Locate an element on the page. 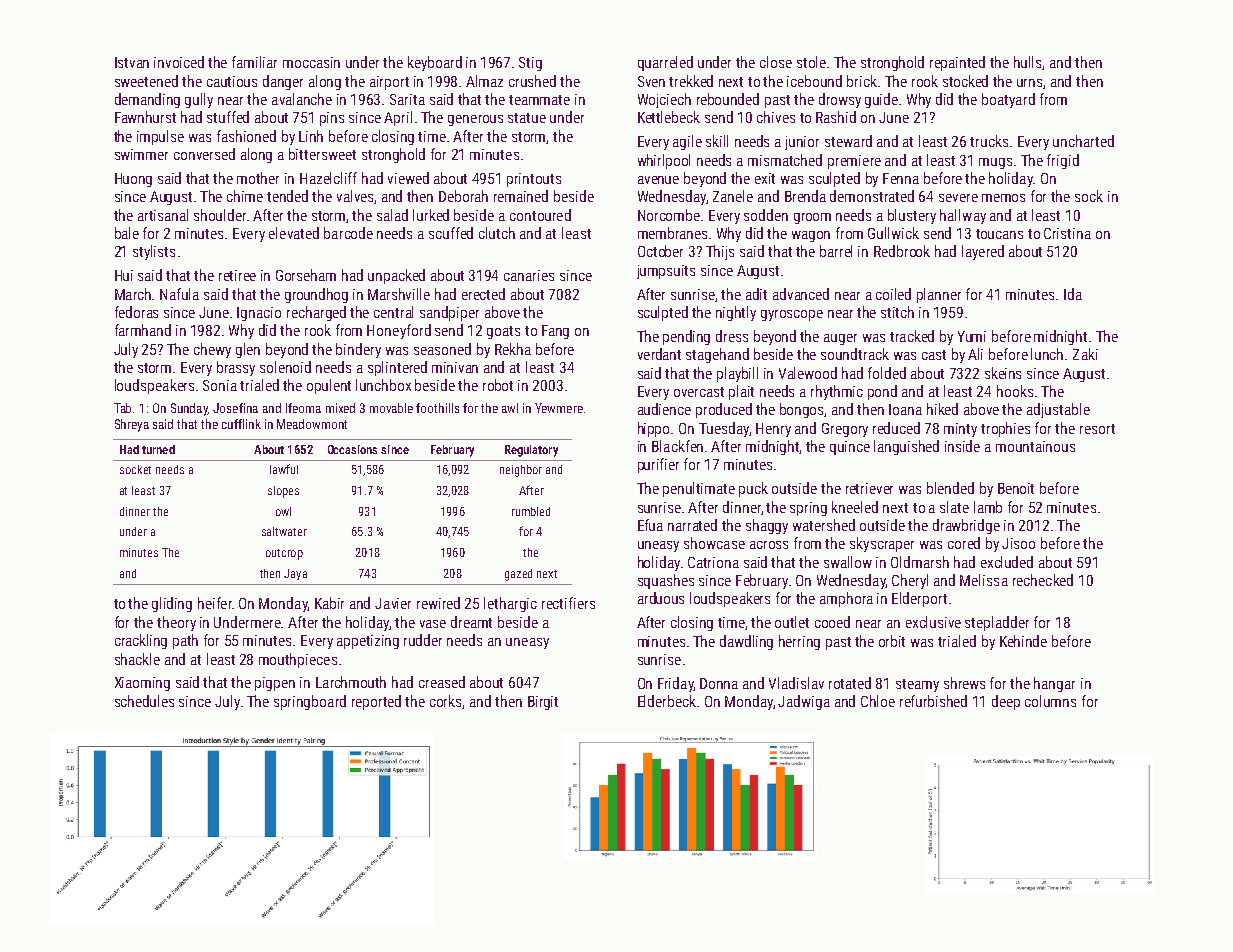 Image resolution: width=1233 pixels, height=952 pixels. familiar is located at coordinates (254, 62).
